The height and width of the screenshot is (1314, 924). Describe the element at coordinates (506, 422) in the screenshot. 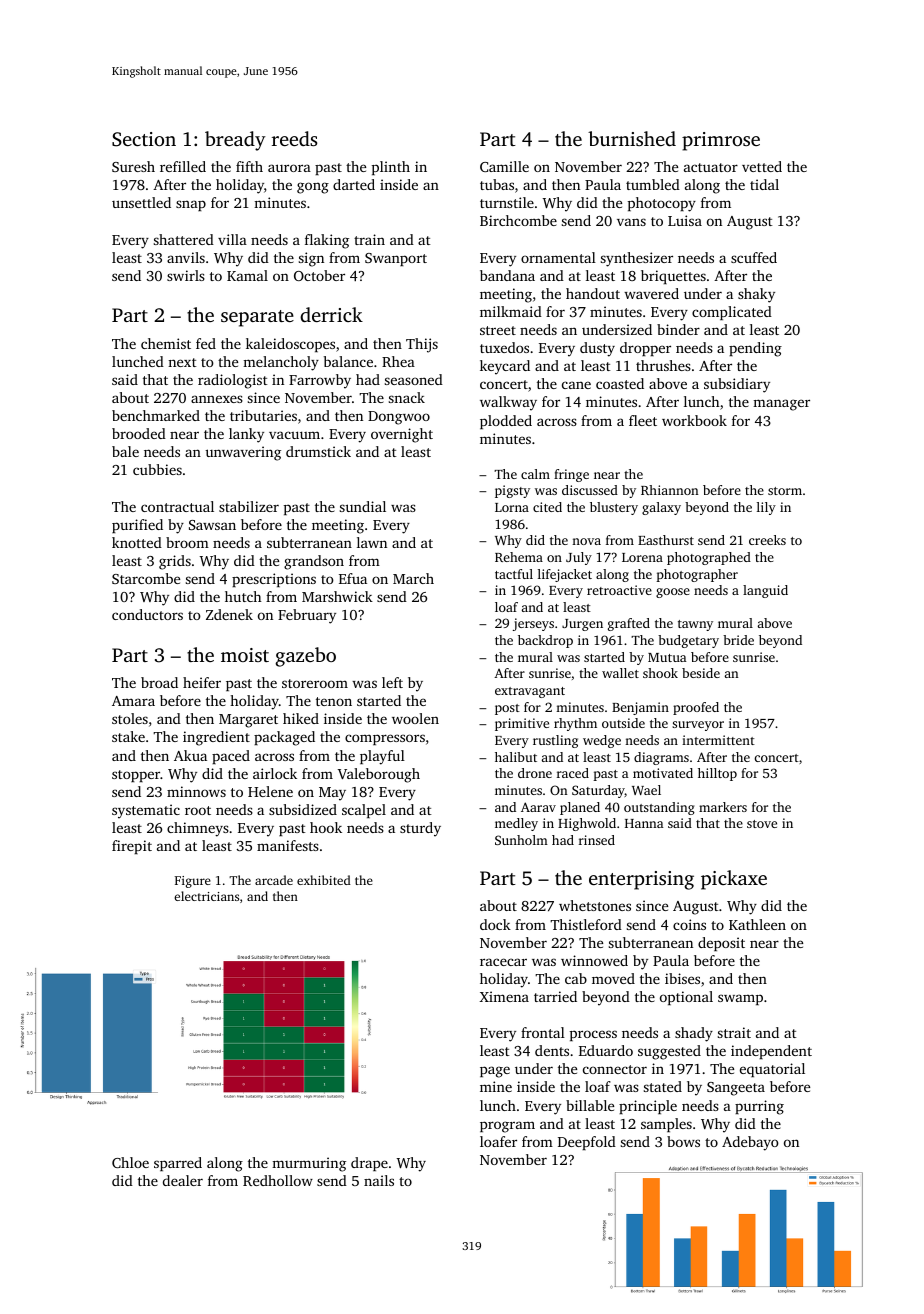

I see `plodded` at that location.
